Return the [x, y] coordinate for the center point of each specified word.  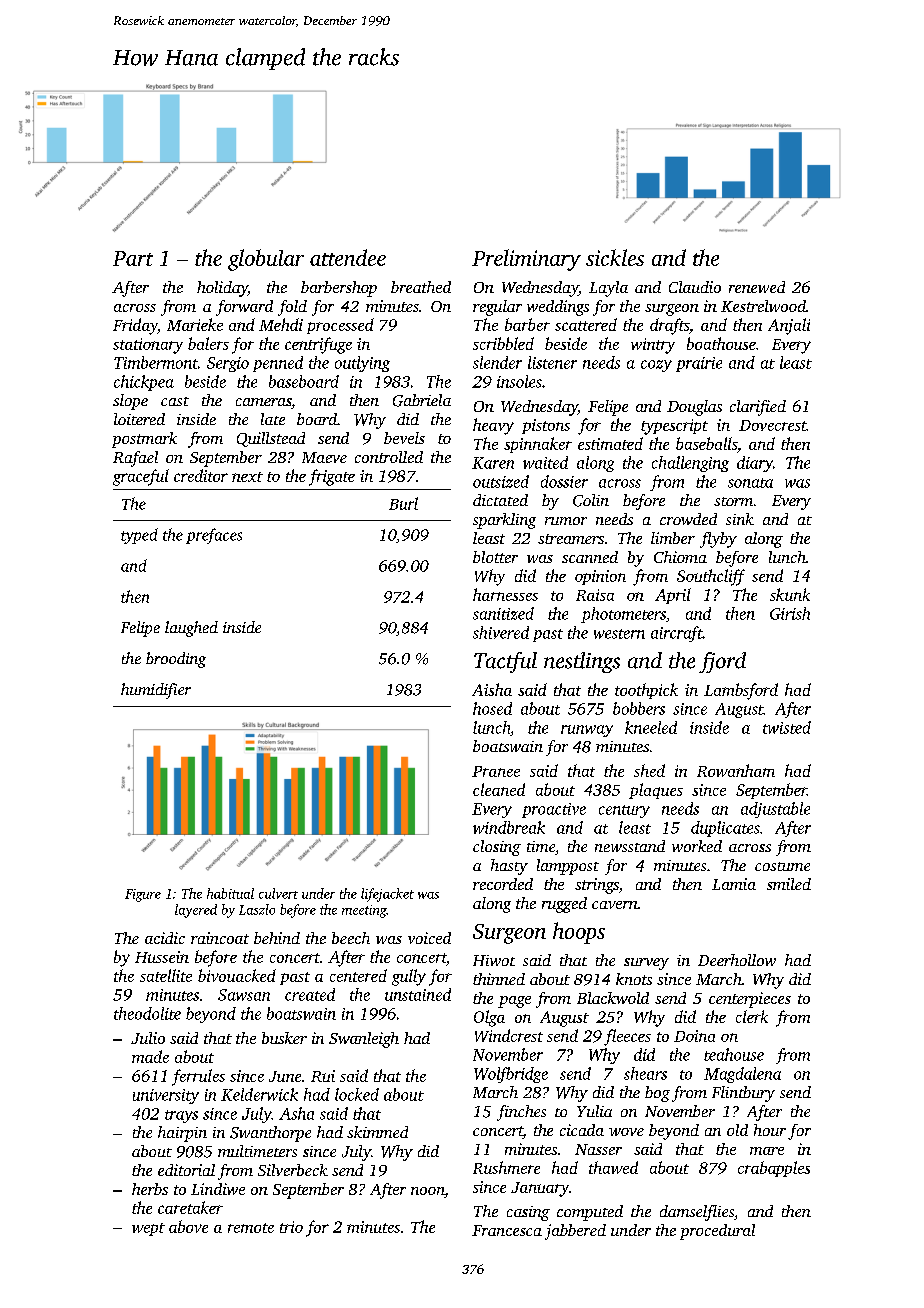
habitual [230, 893]
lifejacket [387, 895]
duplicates [725, 829]
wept [148, 1229]
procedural [717, 1232]
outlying [362, 364]
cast [175, 401]
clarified [758, 408]
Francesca [507, 1230]
